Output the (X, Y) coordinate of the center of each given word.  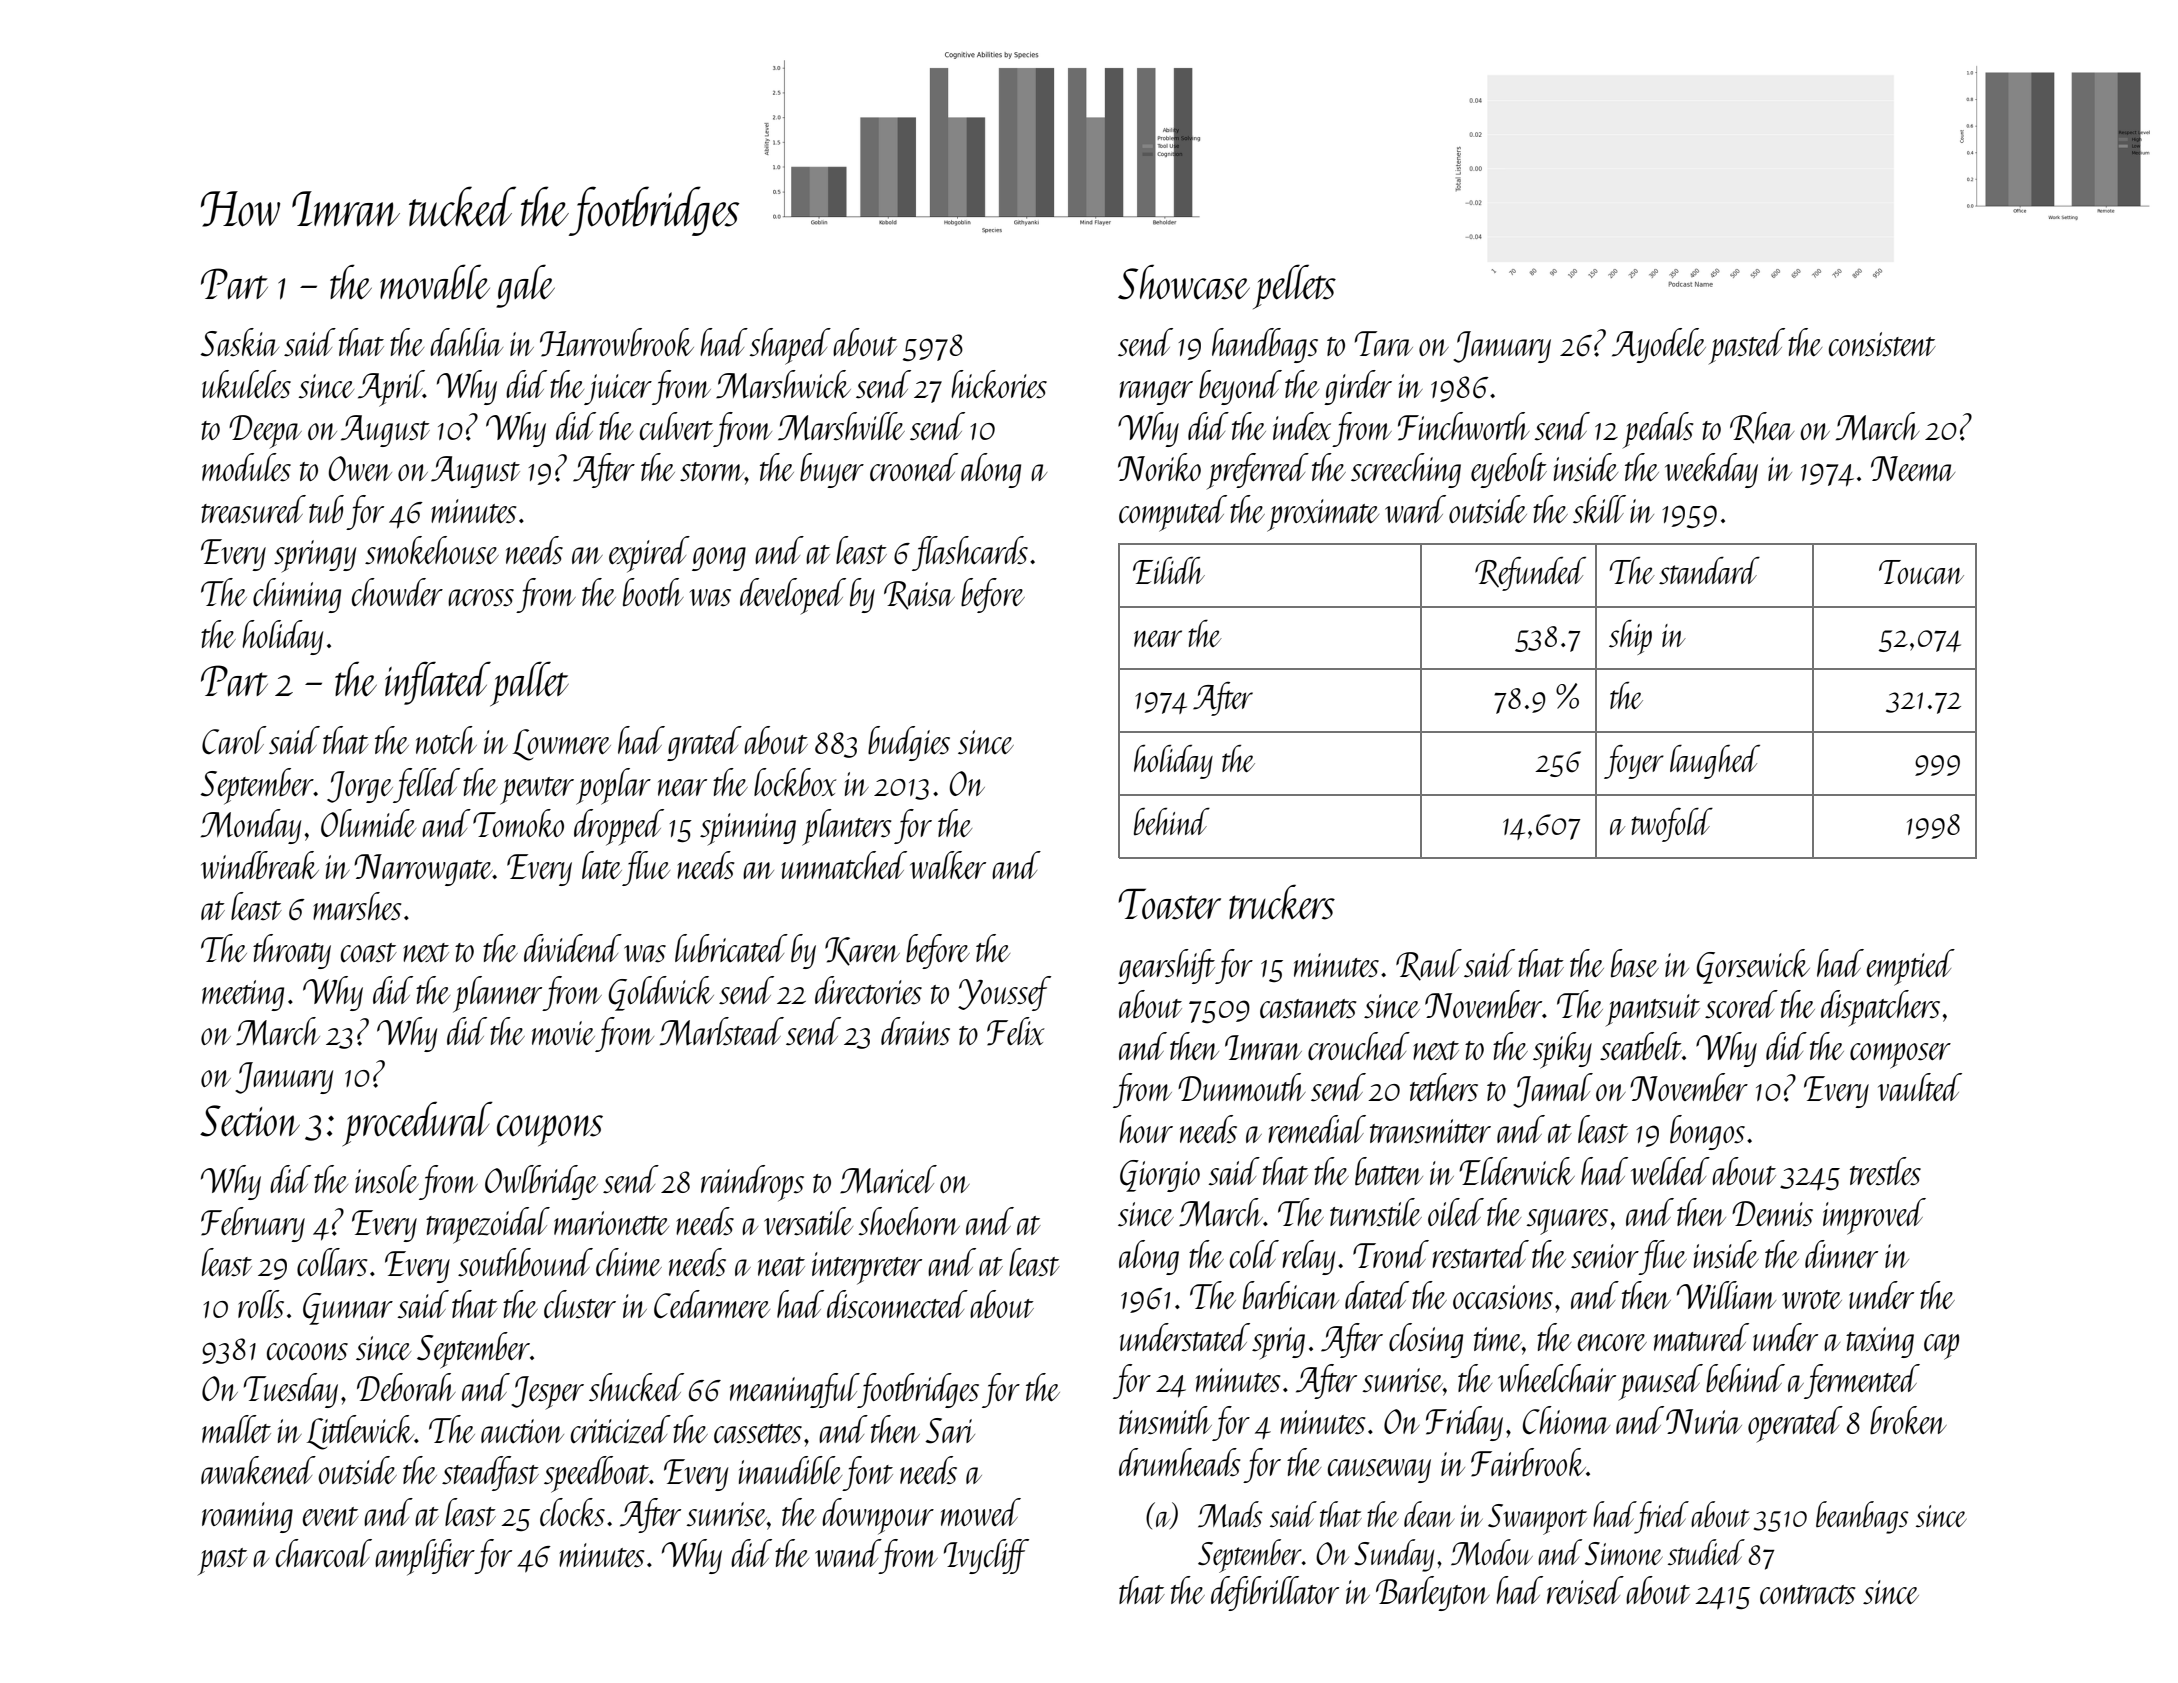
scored (1741, 1004)
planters (846, 827)
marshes (357, 906)
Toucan (1921, 572)
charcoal (324, 1553)
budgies (909, 743)
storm (712, 472)
